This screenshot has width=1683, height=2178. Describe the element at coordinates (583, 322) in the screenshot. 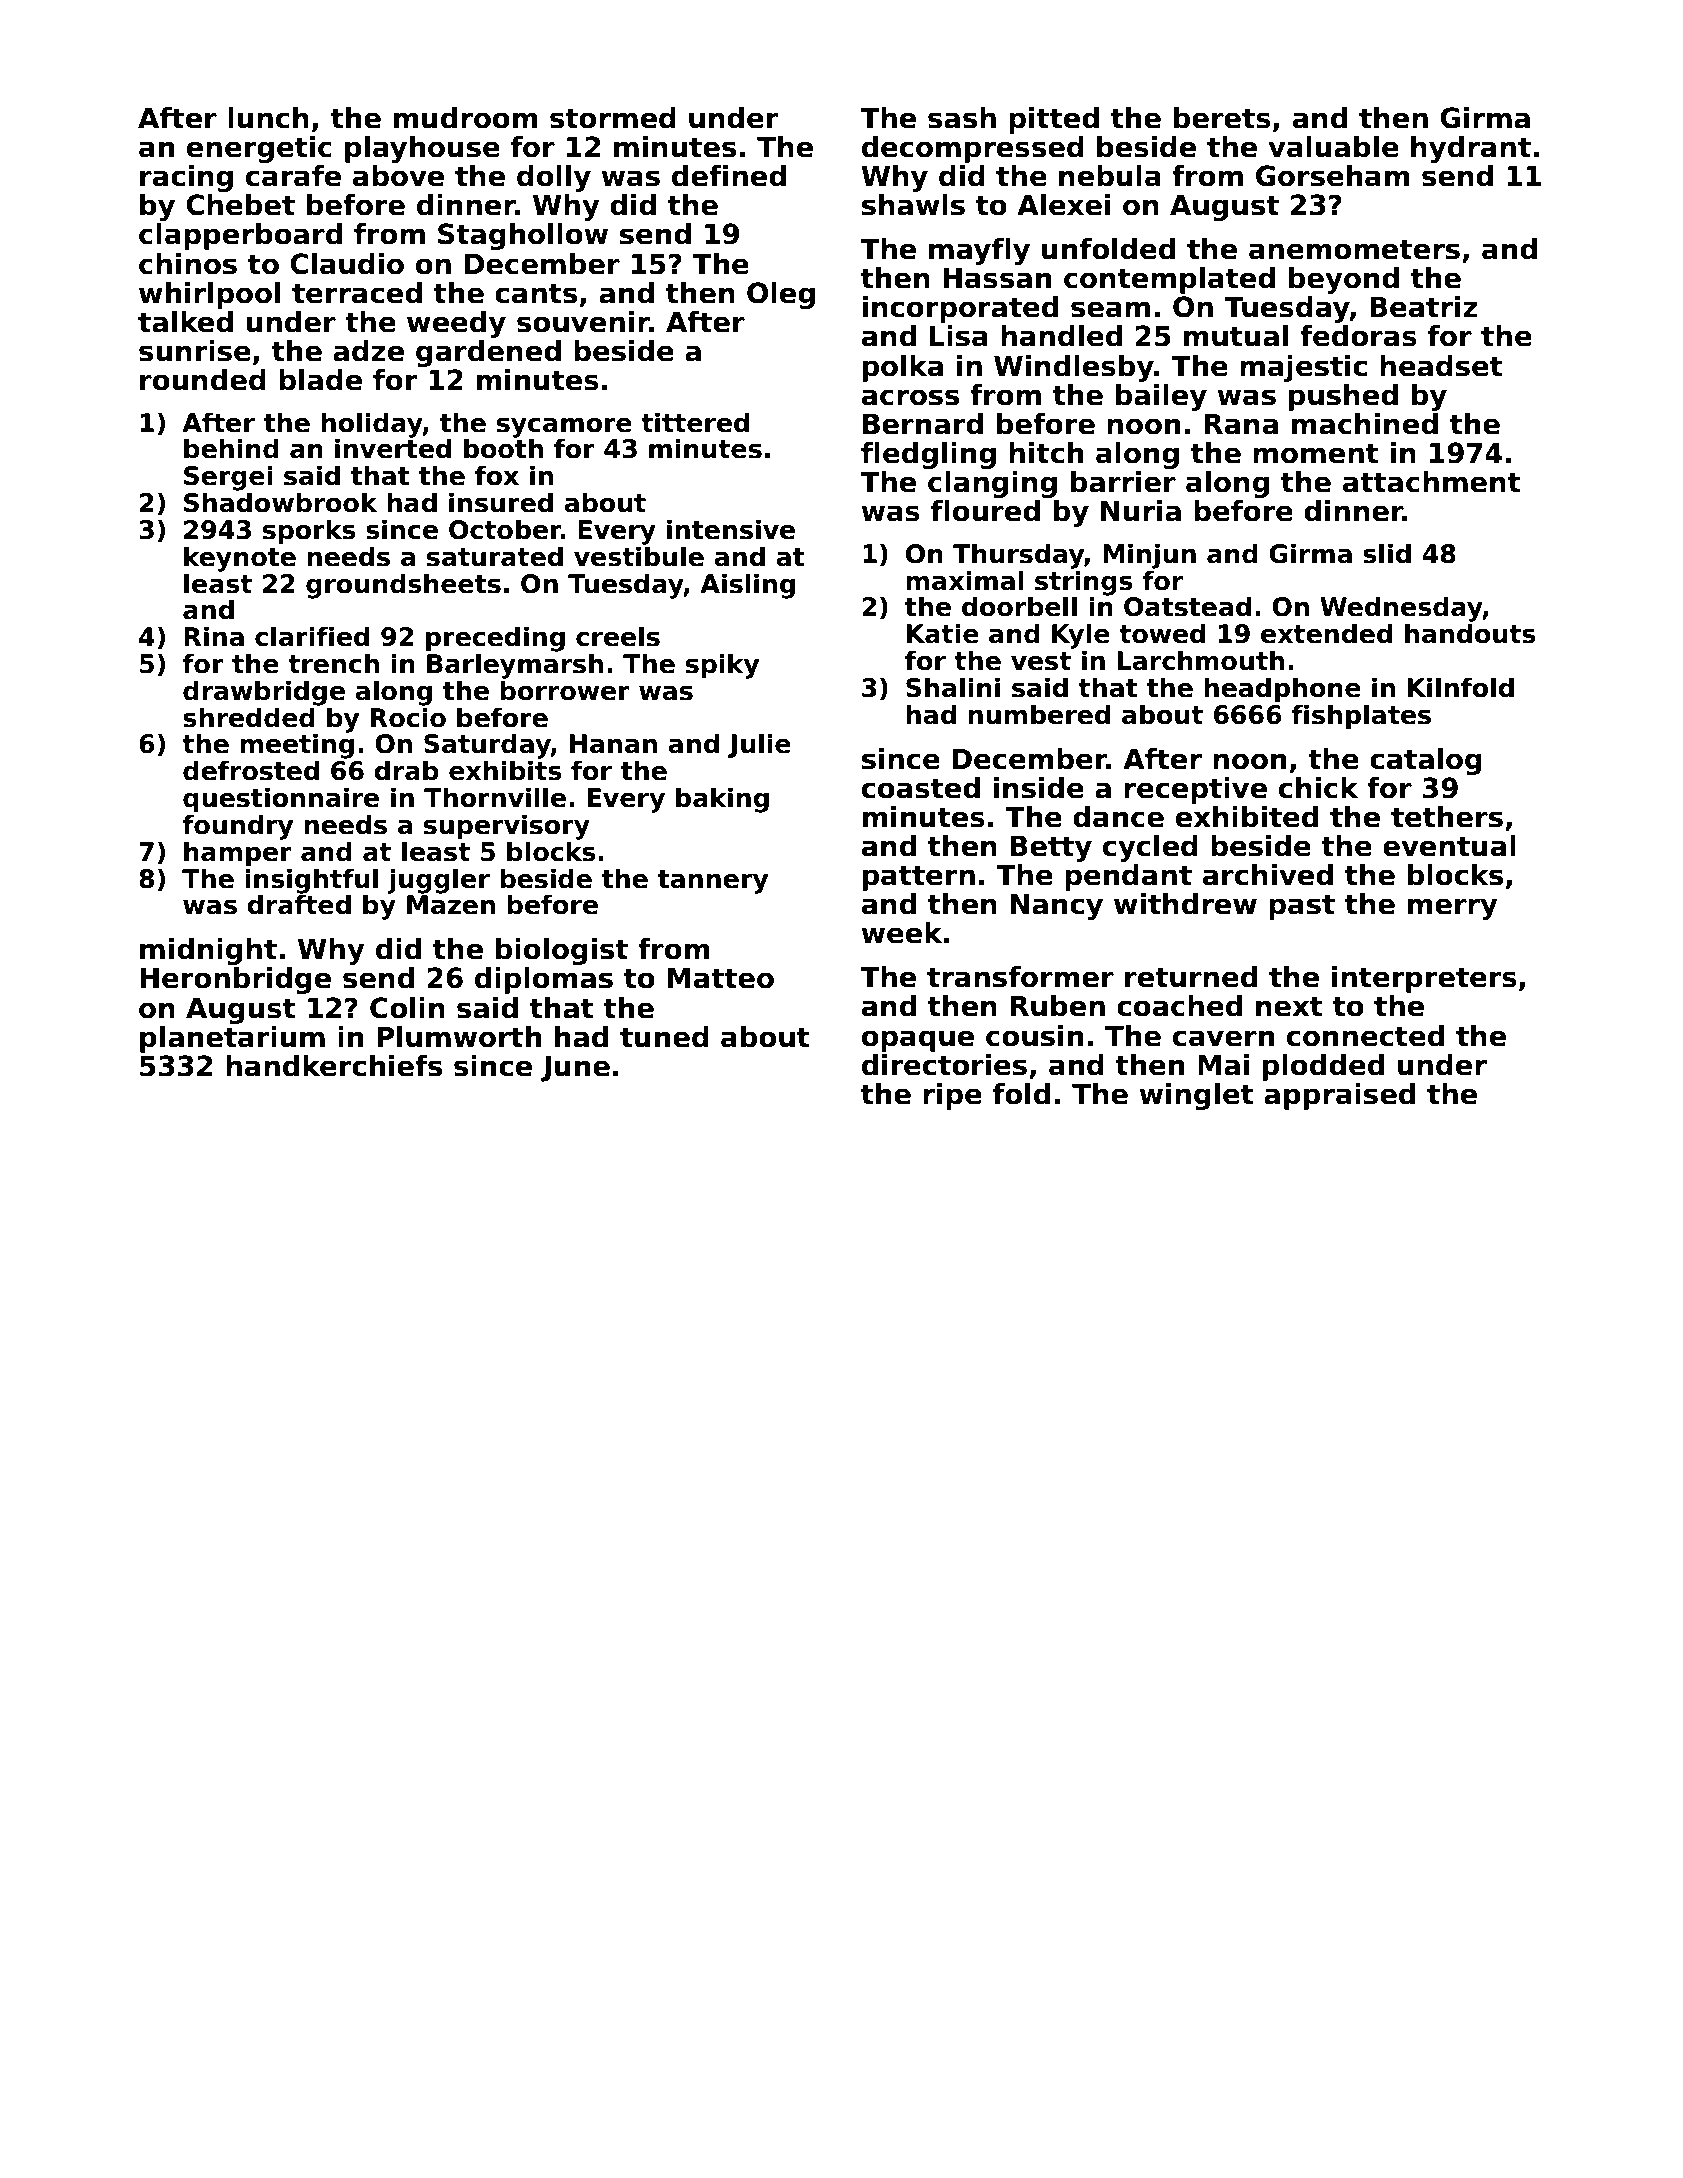

I see `souvenir` at that location.
